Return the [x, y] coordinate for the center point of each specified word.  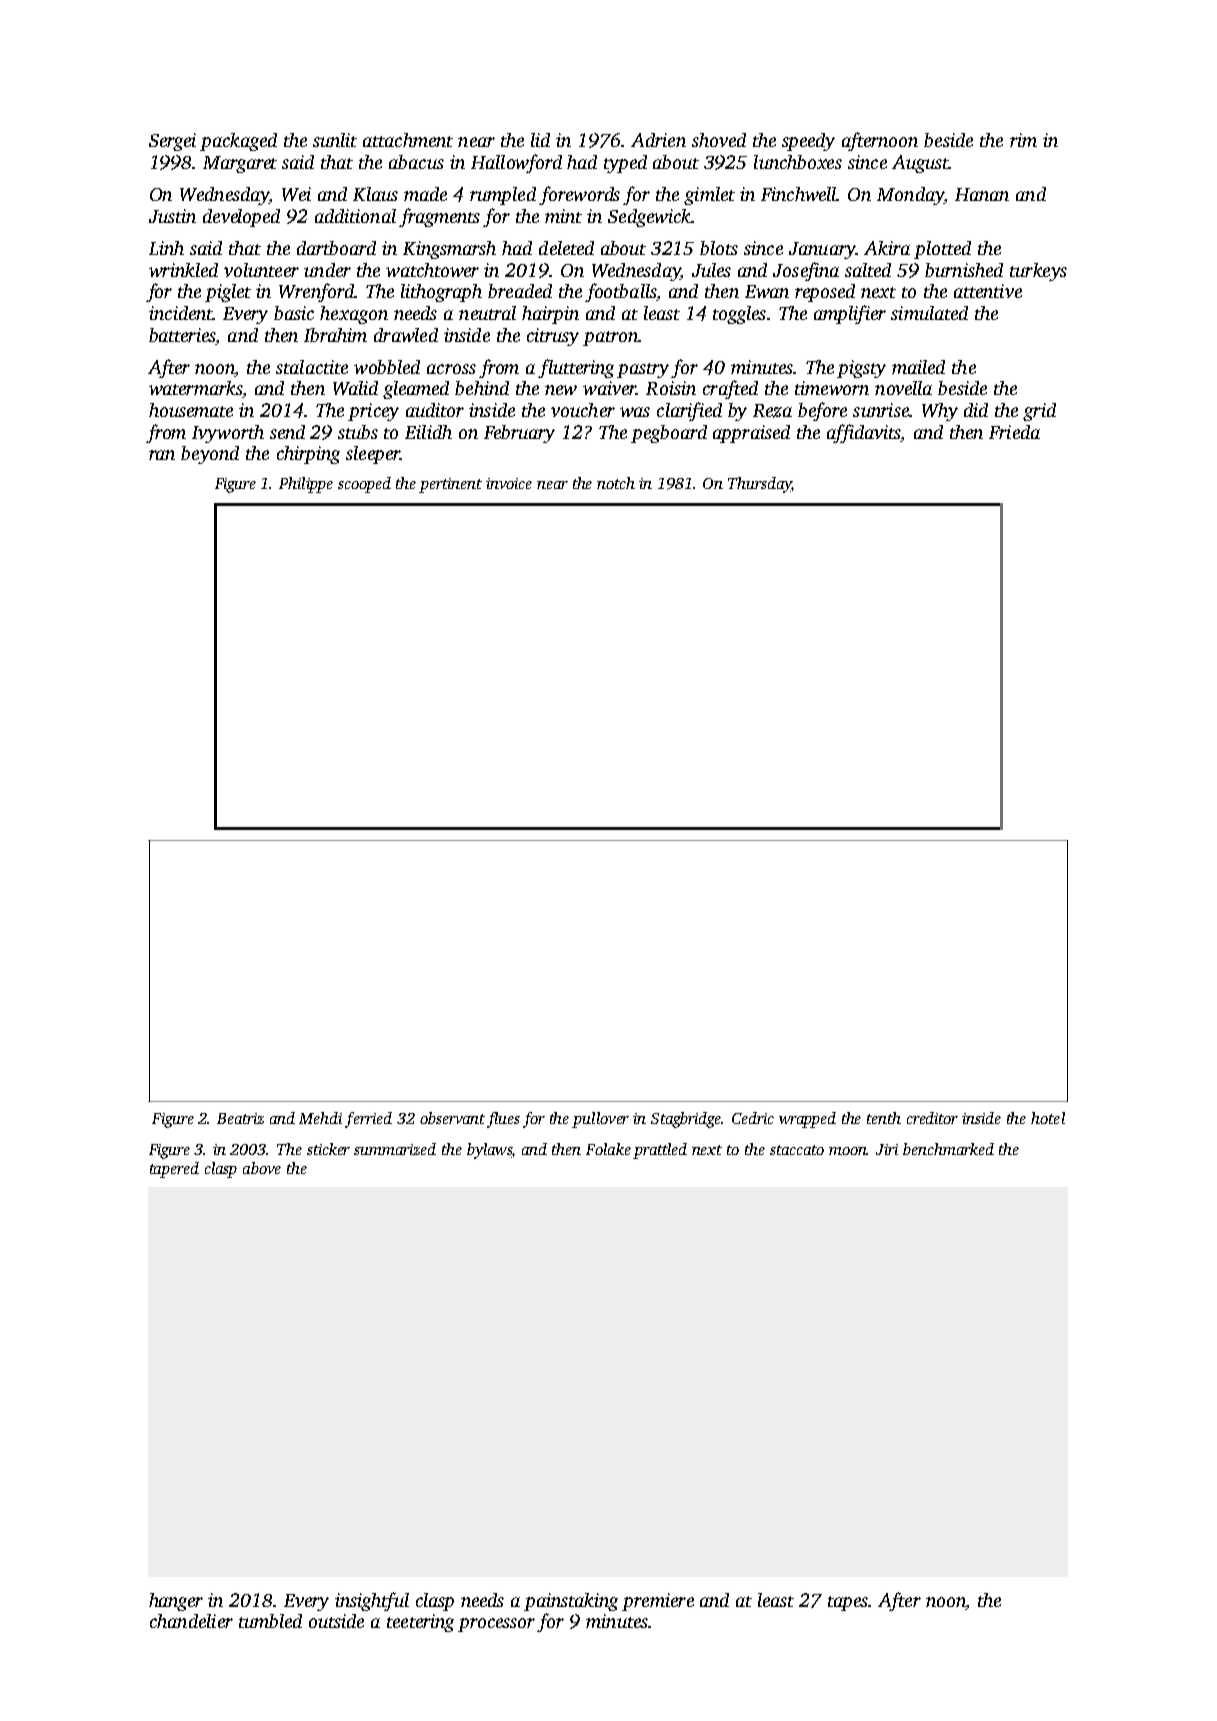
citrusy [553, 337]
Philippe [306, 485]
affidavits [864, 433]
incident [181, 313]
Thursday [760, 485]
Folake [608, 1149]
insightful [372, 1601]
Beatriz [240, 1118]
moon [848, 1151]
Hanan [982, 194]
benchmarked [948, 1149]
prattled [660, 1151]
